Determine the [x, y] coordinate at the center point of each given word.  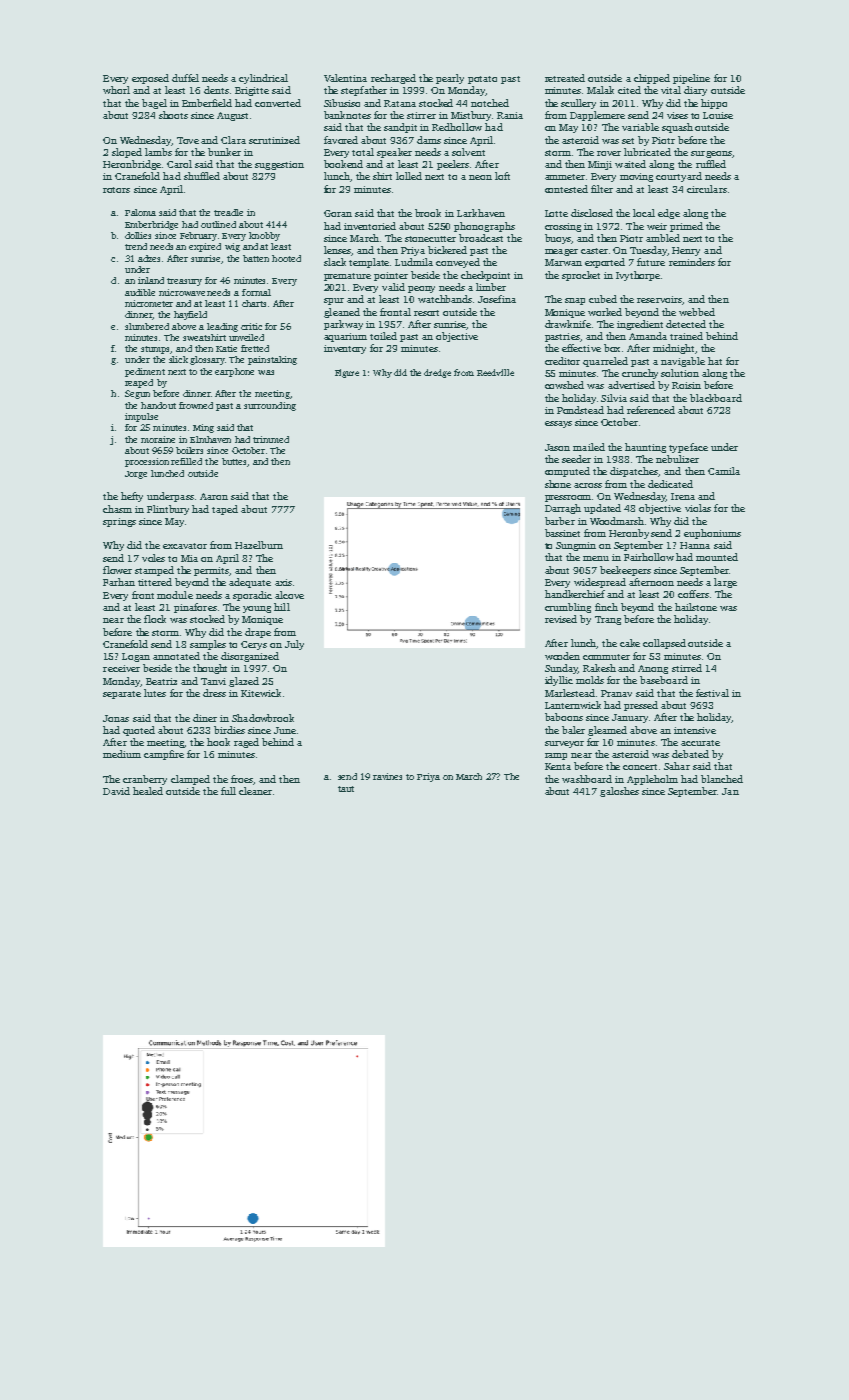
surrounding [270, 406]
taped [225, 510]
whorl [116, 90]
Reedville [495, 372]
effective [581, 348]
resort [426, 313]
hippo [714, 104]
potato [482, 80]
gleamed [607, 731]
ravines [387, 776]
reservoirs [659, 299]
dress [214, 693]
